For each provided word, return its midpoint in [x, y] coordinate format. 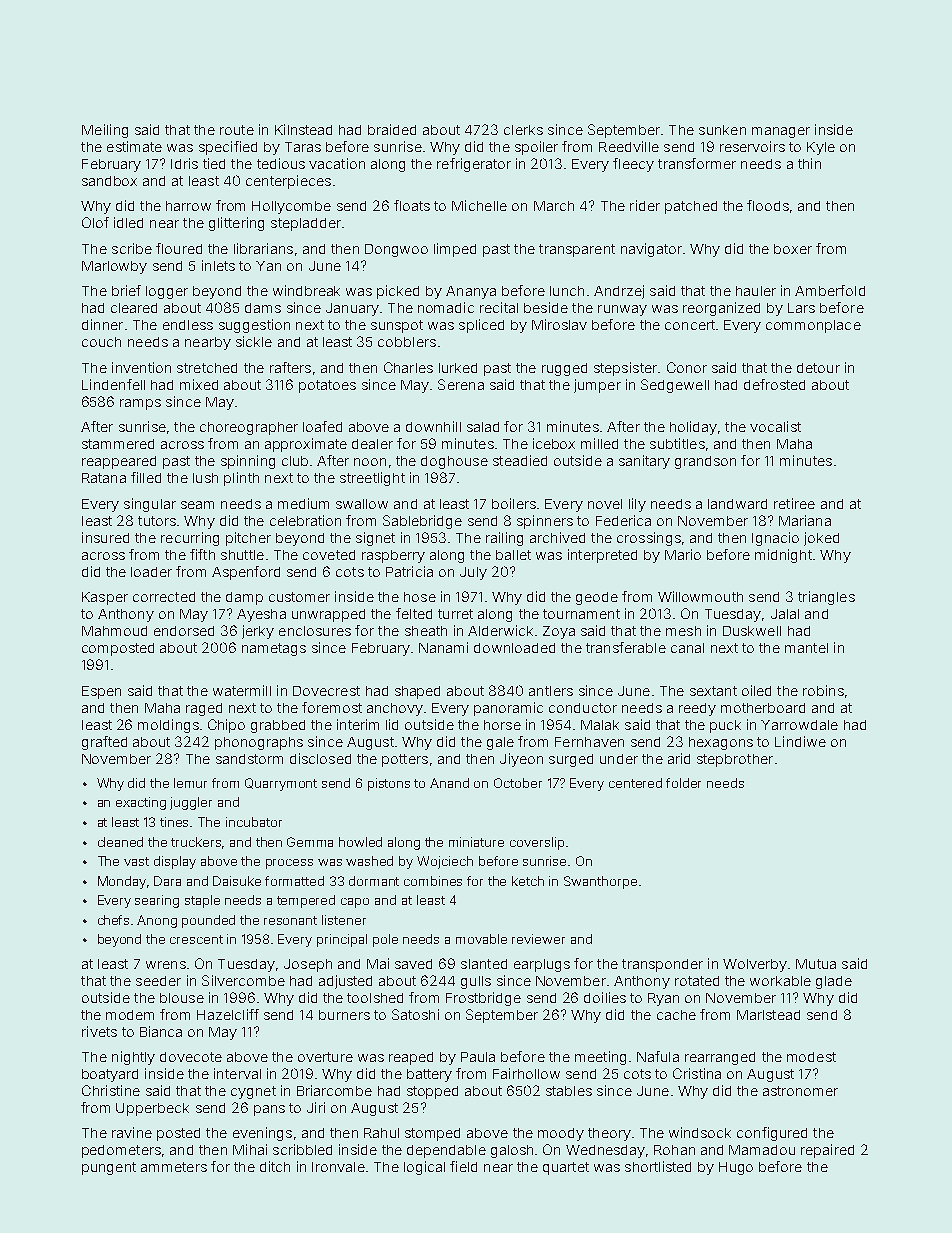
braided [392, 129]
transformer [697, 163]
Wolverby [755, 965]
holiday [693, 428]
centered [635, 783]
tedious [281, 163]
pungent [109, 1168]
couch [101, 342]
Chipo [226, 726]
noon [370, 462]
